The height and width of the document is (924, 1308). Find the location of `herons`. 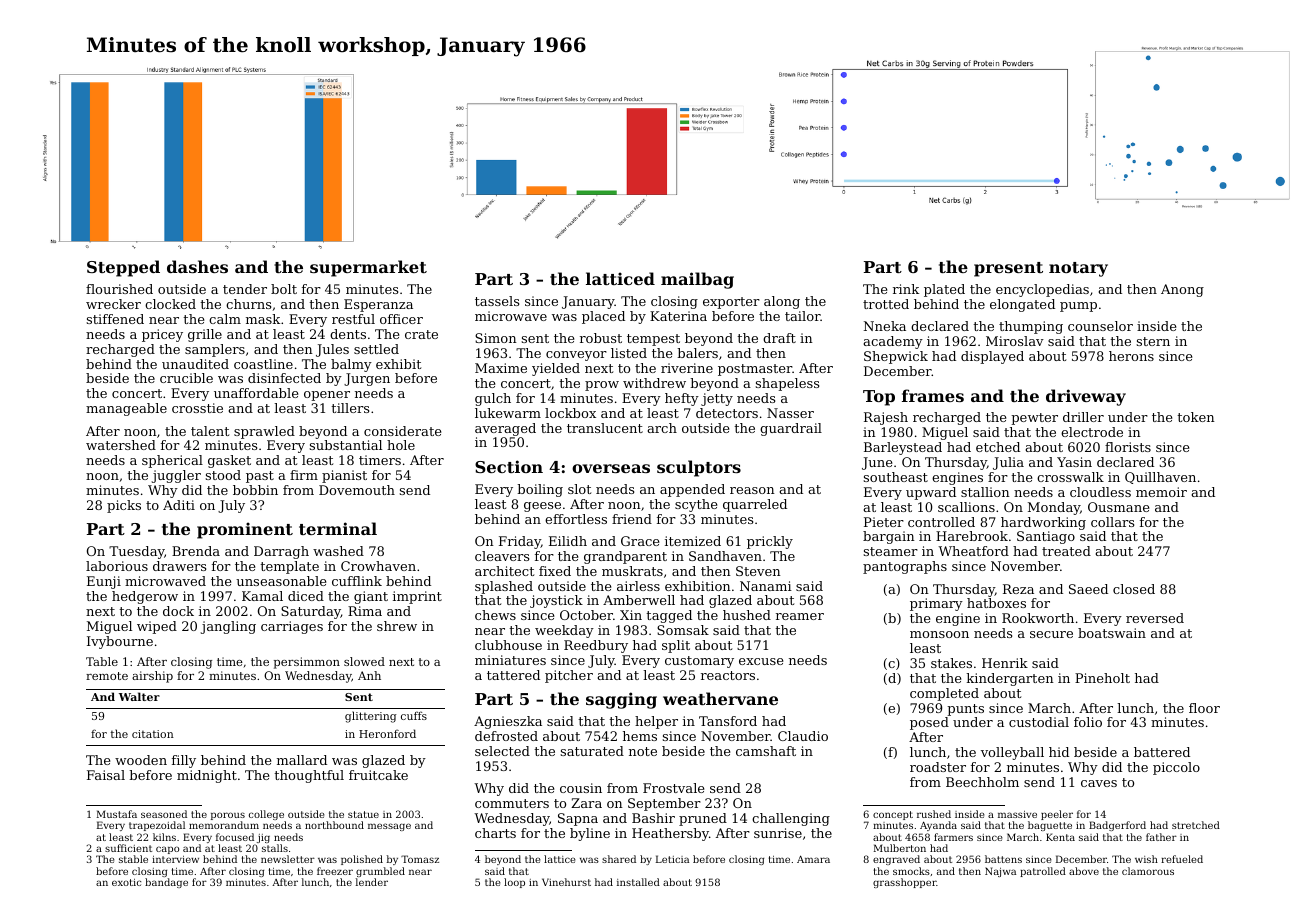

herons is located at coordinates (1131, 356).
